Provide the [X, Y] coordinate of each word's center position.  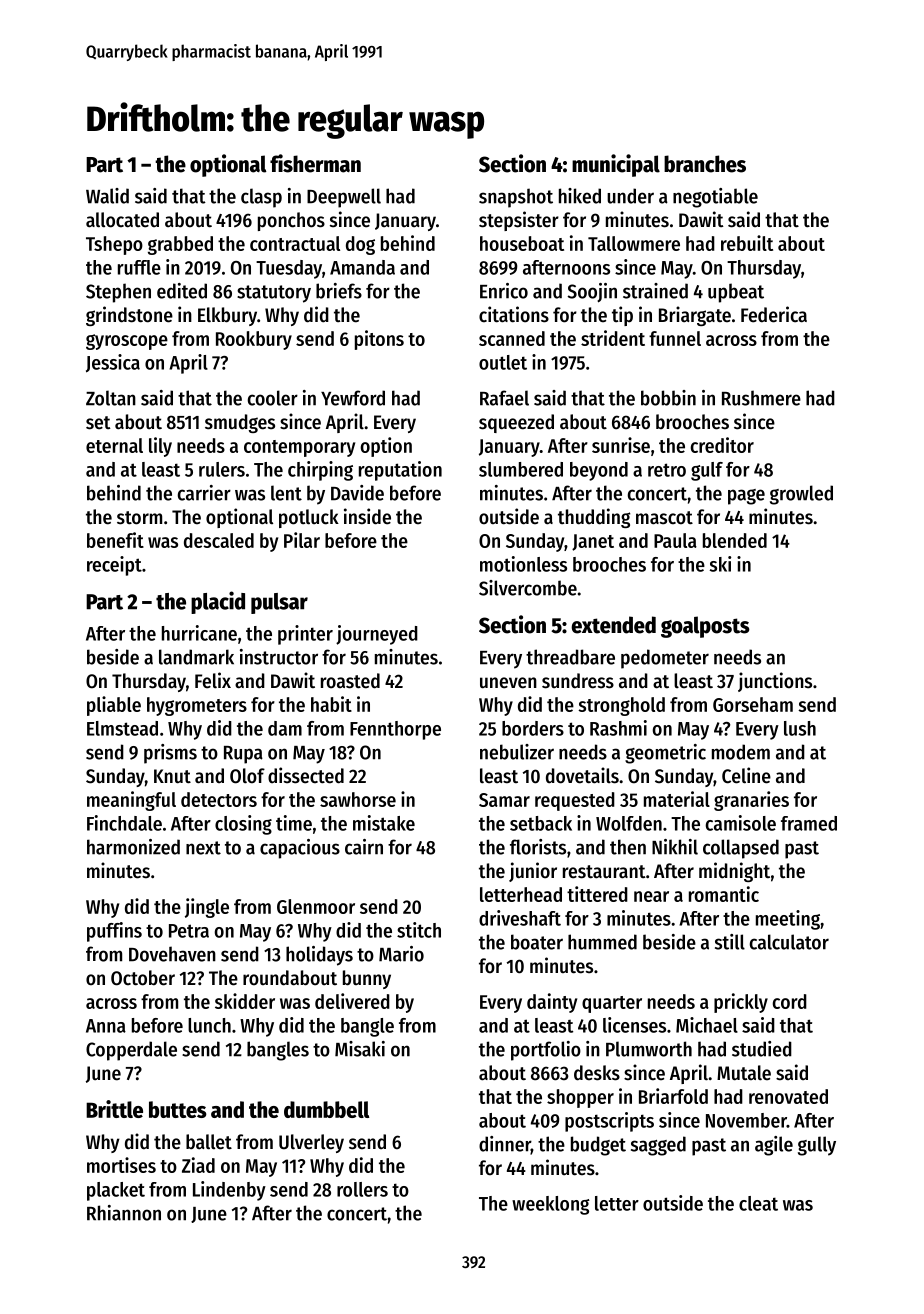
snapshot [516, 198]
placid [218, 602]
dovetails [582, 775]
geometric [665, 754]
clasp [261, 198]
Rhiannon [124, 1213]
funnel [675, 338]
